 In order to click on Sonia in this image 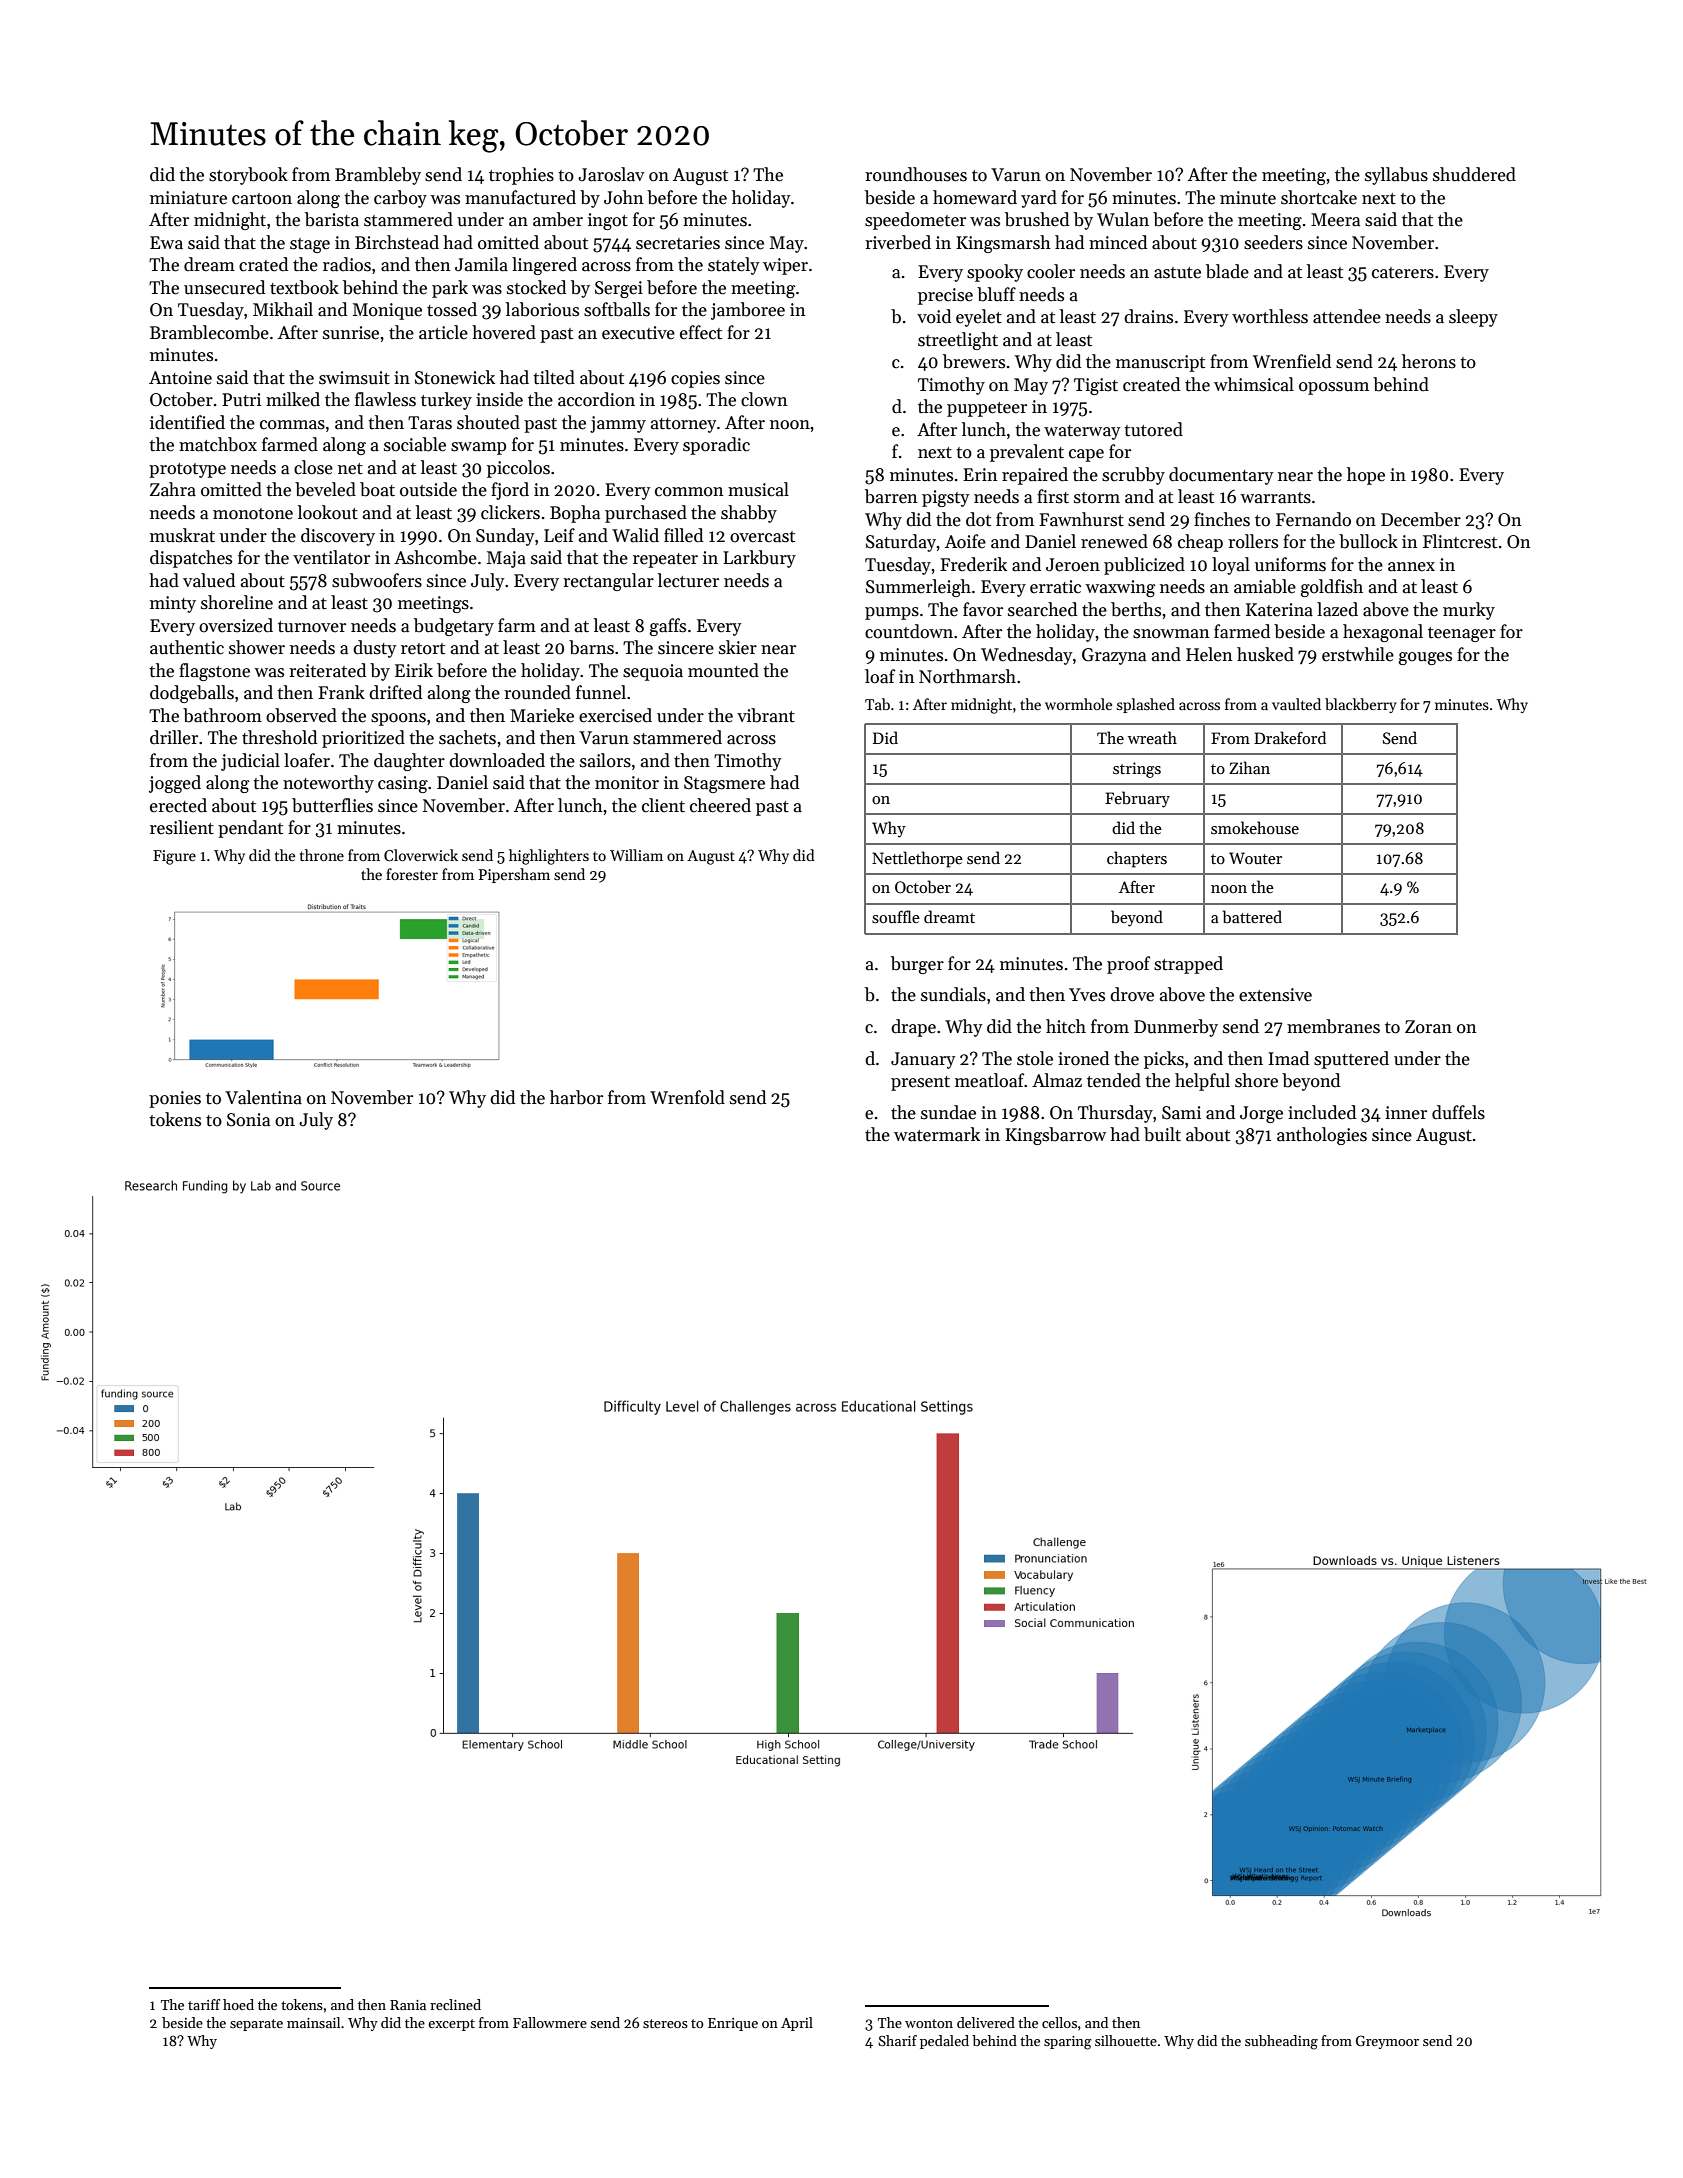, I will do `click(248, 1120)`.
